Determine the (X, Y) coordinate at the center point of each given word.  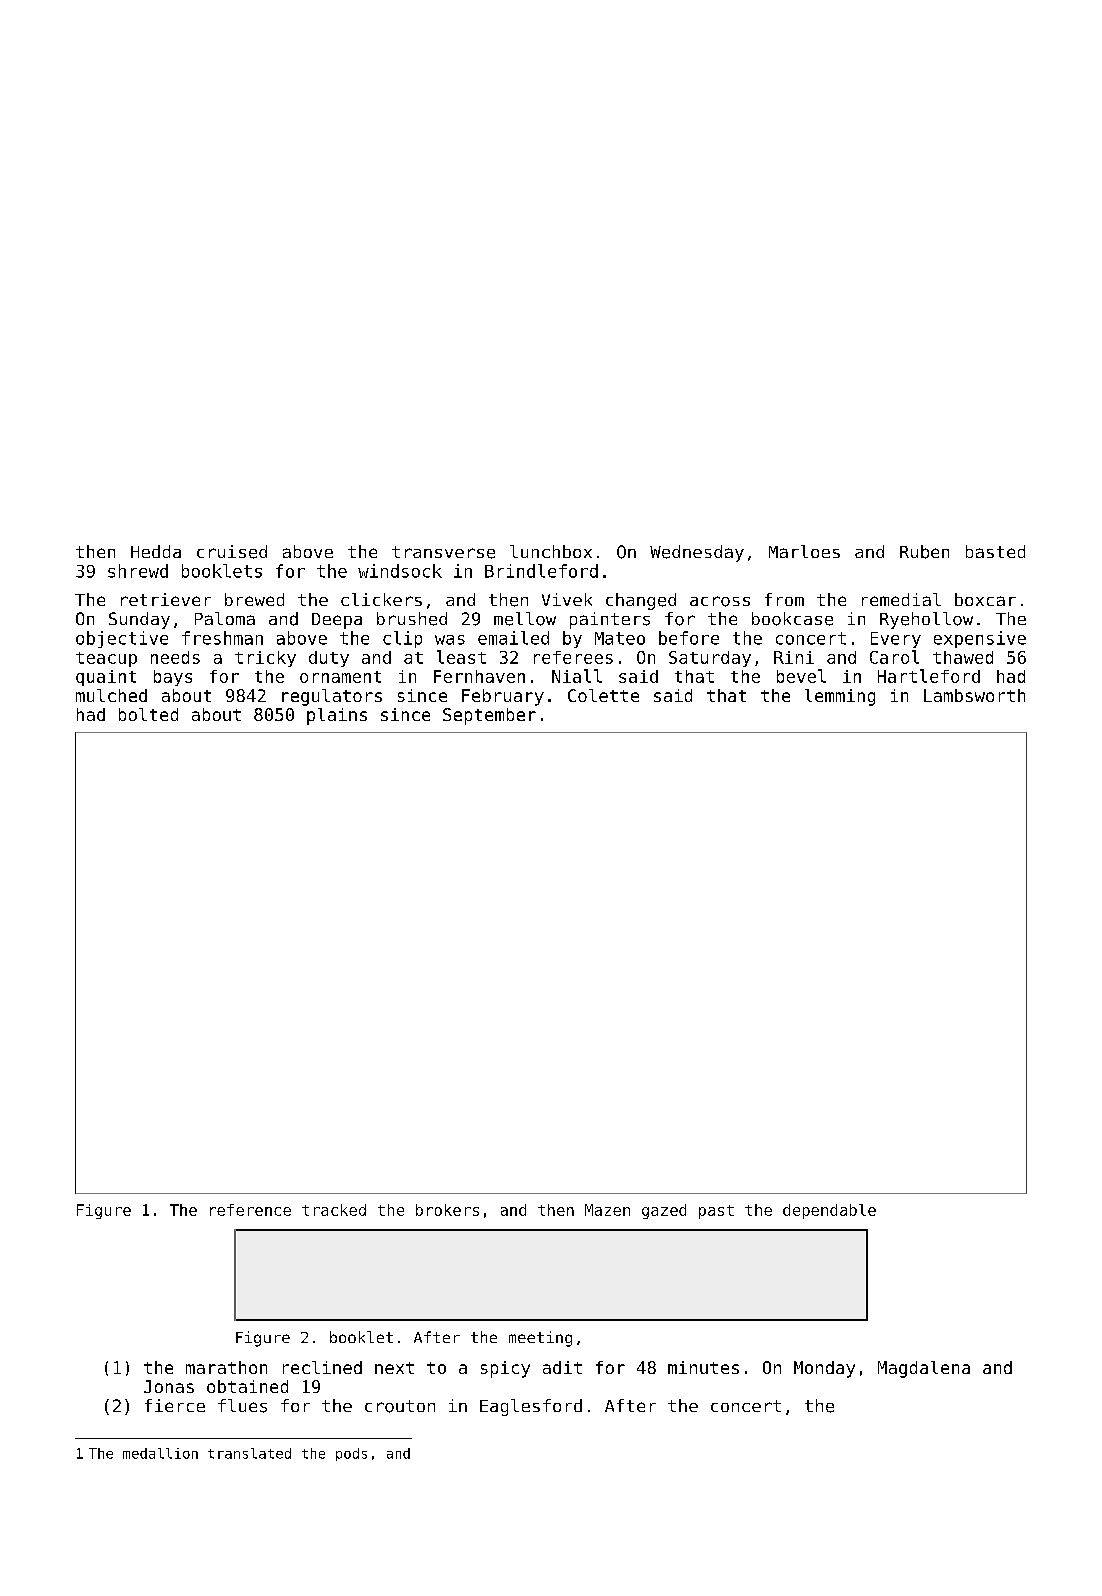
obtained (247, 1386)
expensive (980, 639)
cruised (232, 552)
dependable (829, 1211)
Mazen (607, 1210)
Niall (577, 676)
